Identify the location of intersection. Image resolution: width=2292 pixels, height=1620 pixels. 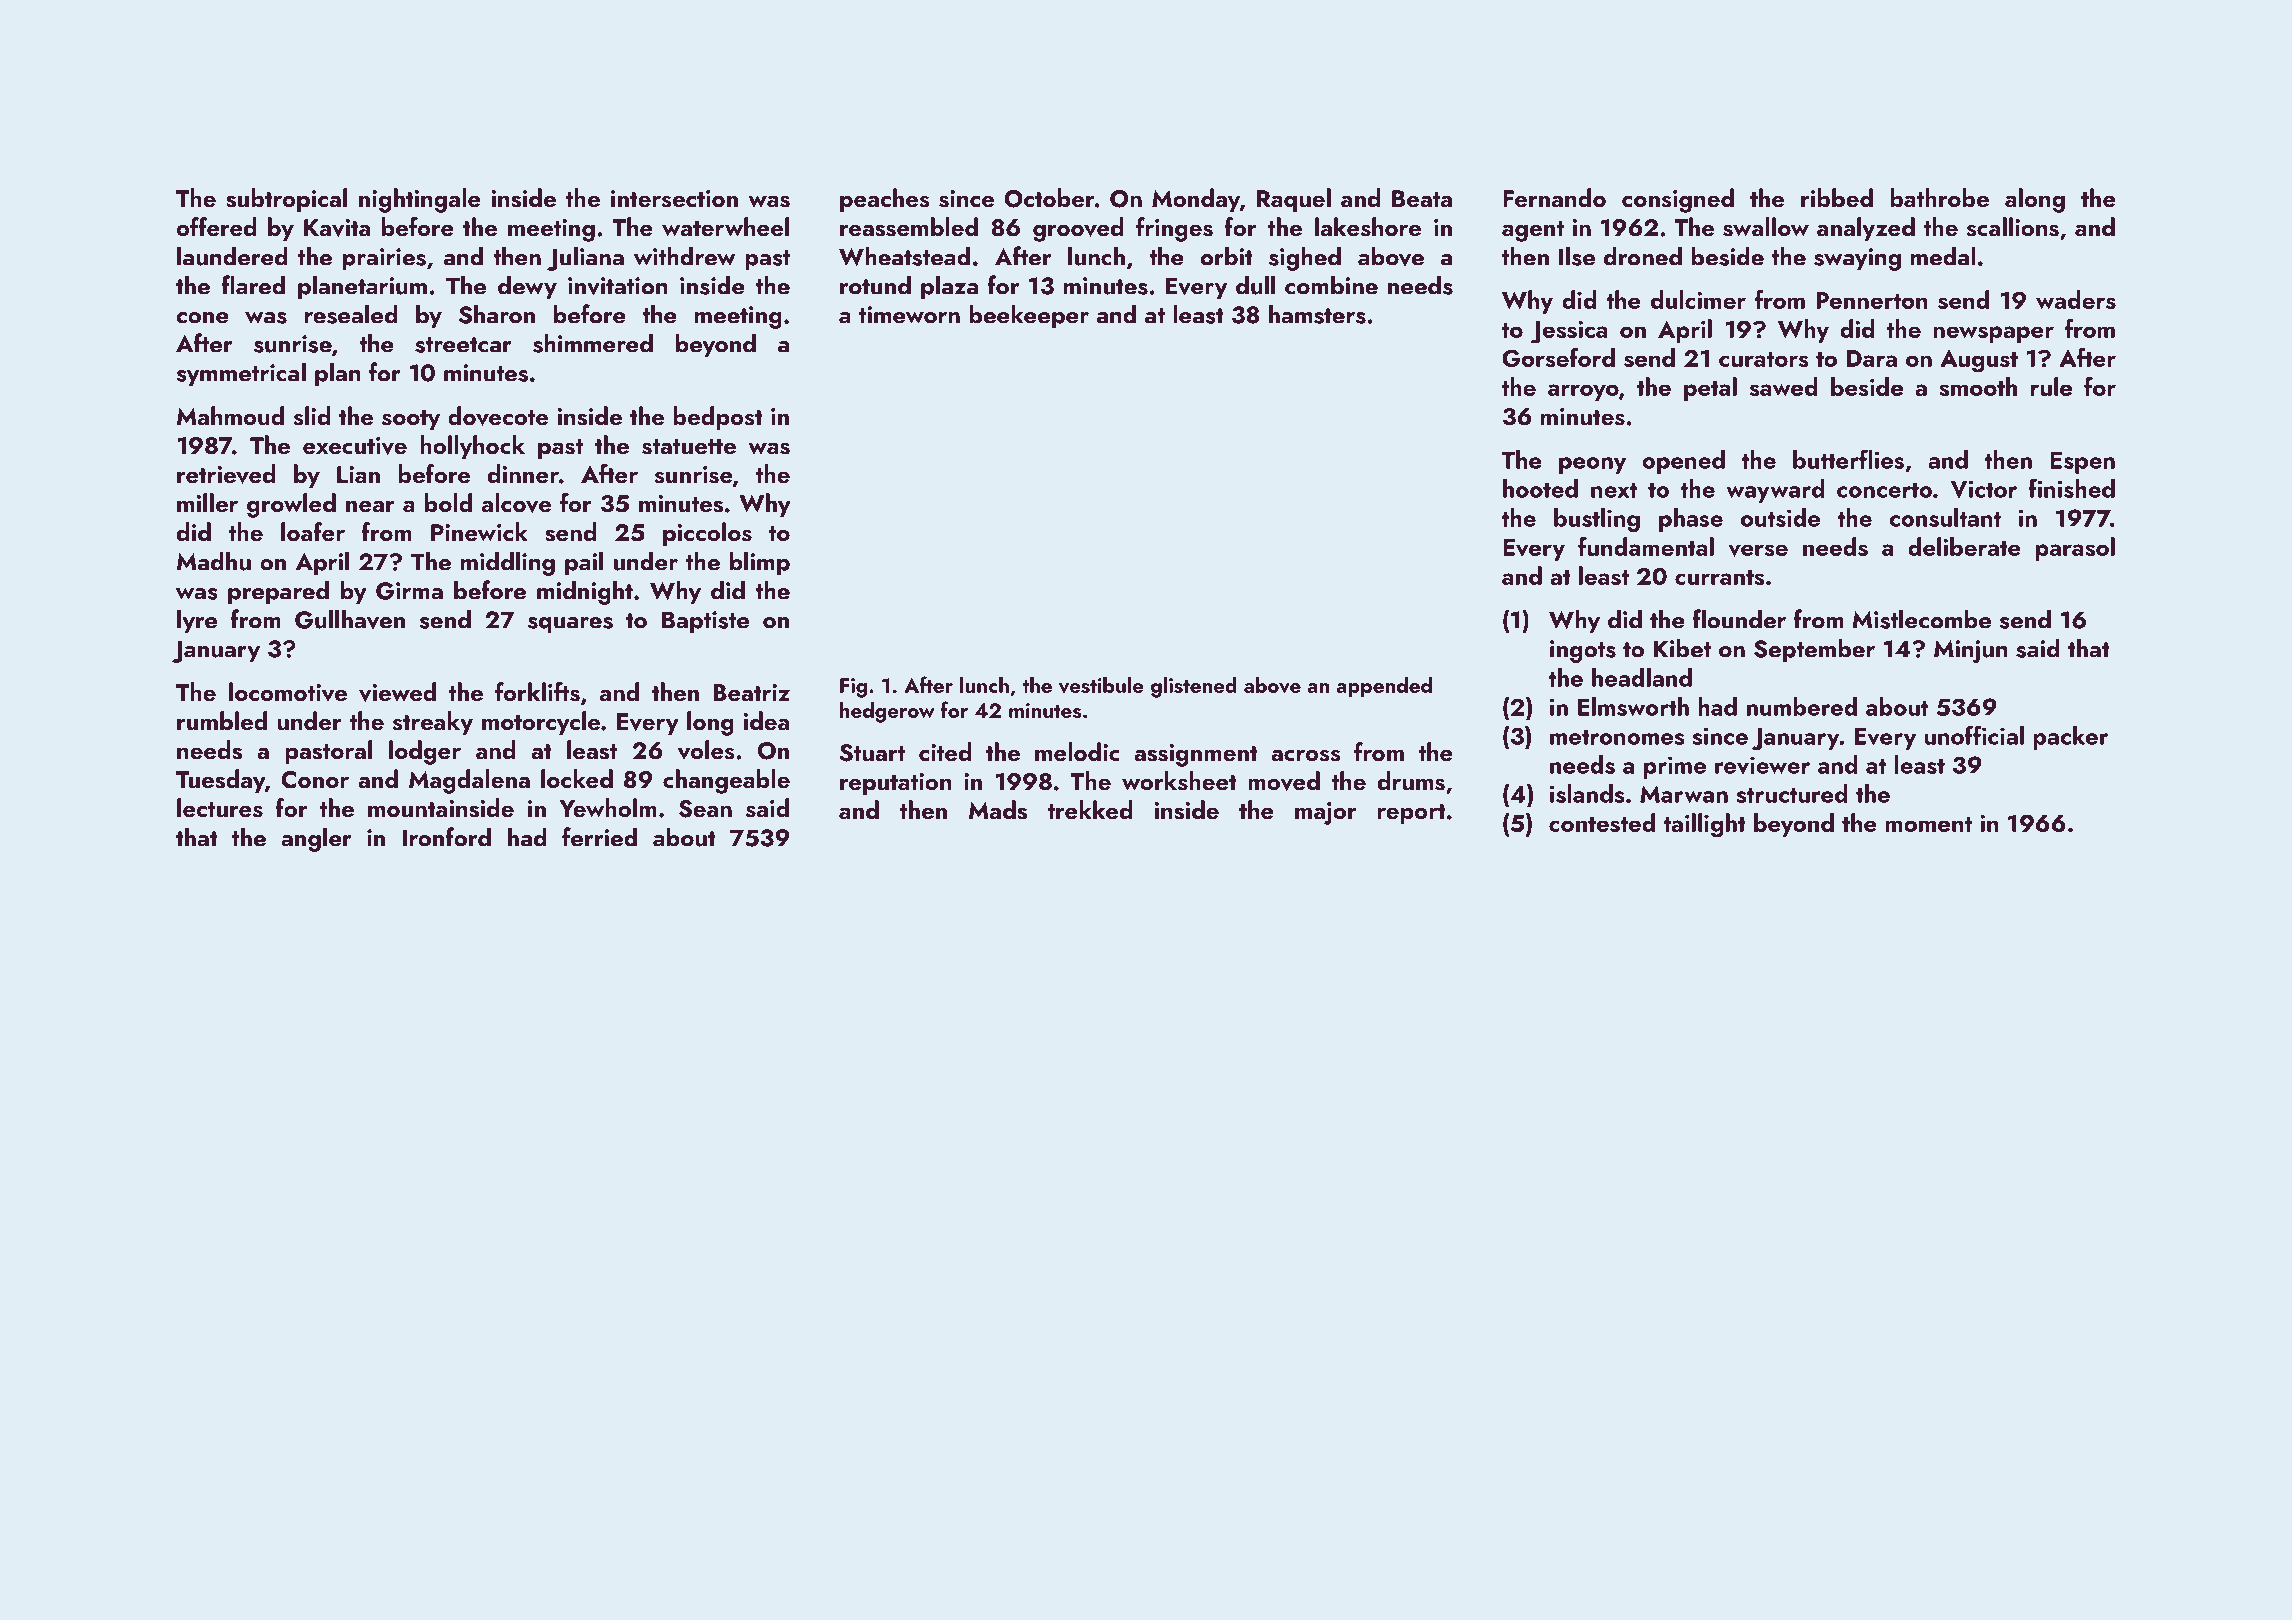
(674, 199).
